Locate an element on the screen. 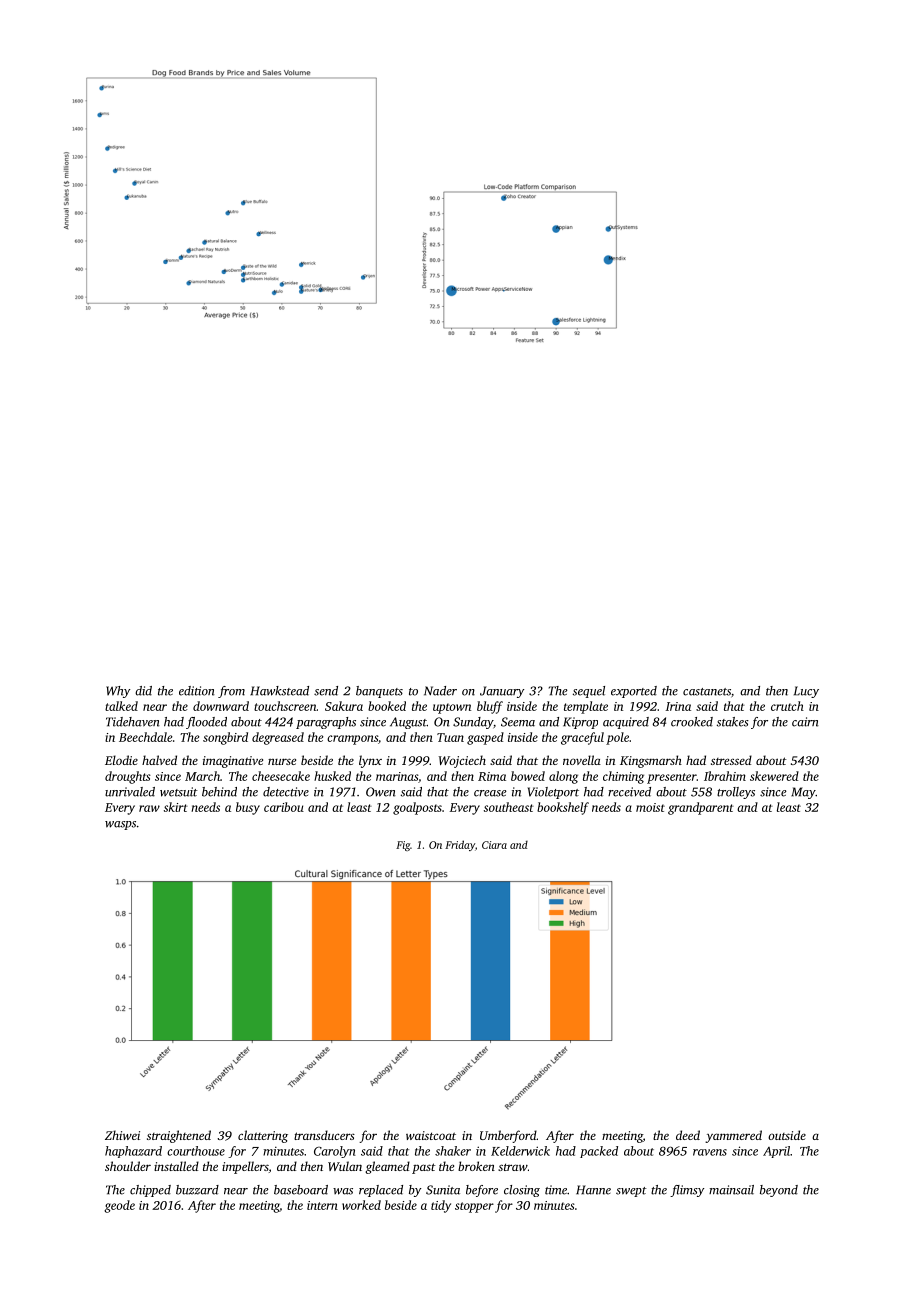  yammered is located at coordinates (733, 1136).
